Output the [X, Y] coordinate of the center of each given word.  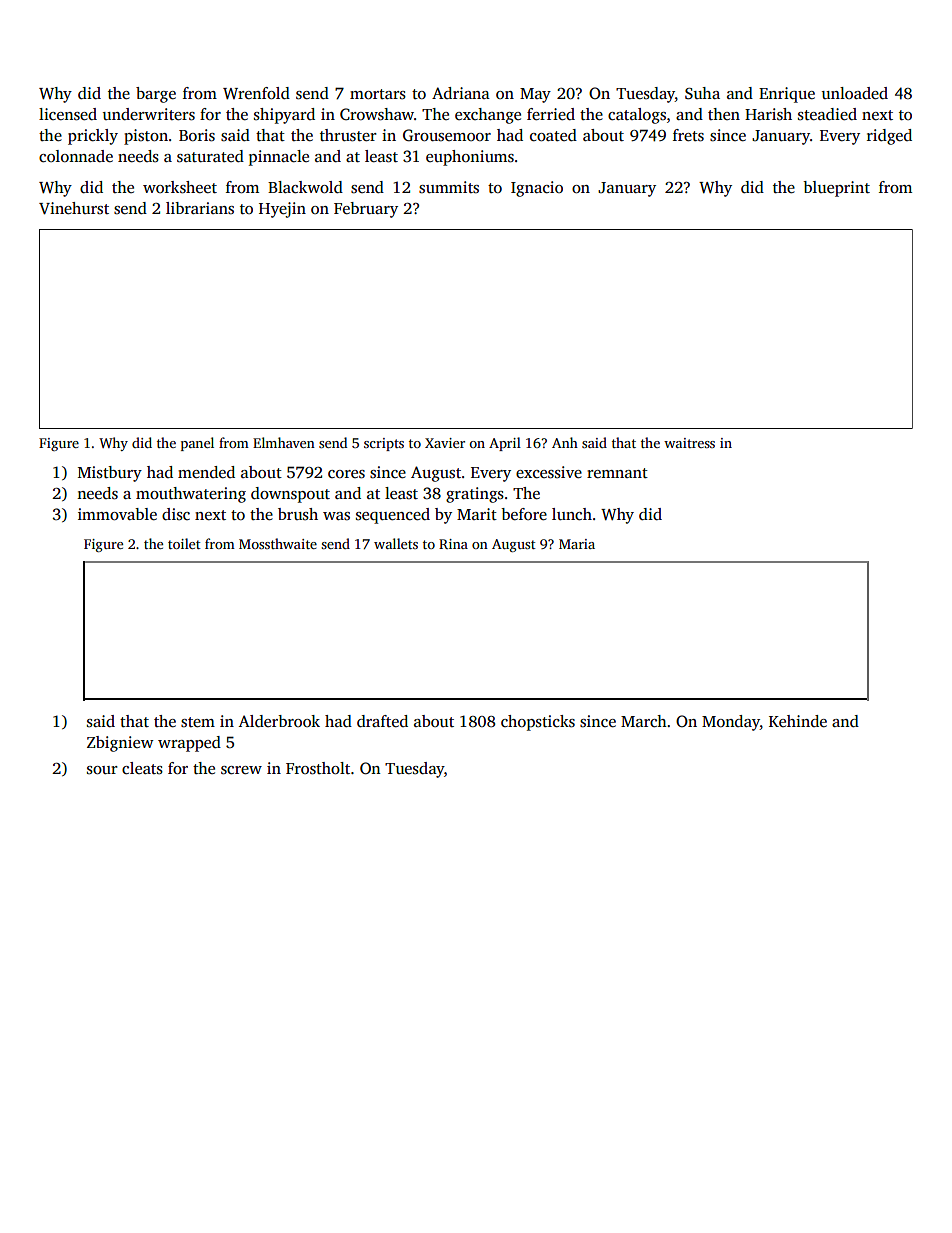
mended [206, 472]
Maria [577, 544]
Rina [453, 544]
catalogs [637, 116]
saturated [210, 156]
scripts [384, 444]
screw [241, 770]
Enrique [787, 95]
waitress [689, 443]
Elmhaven [284, 442]
